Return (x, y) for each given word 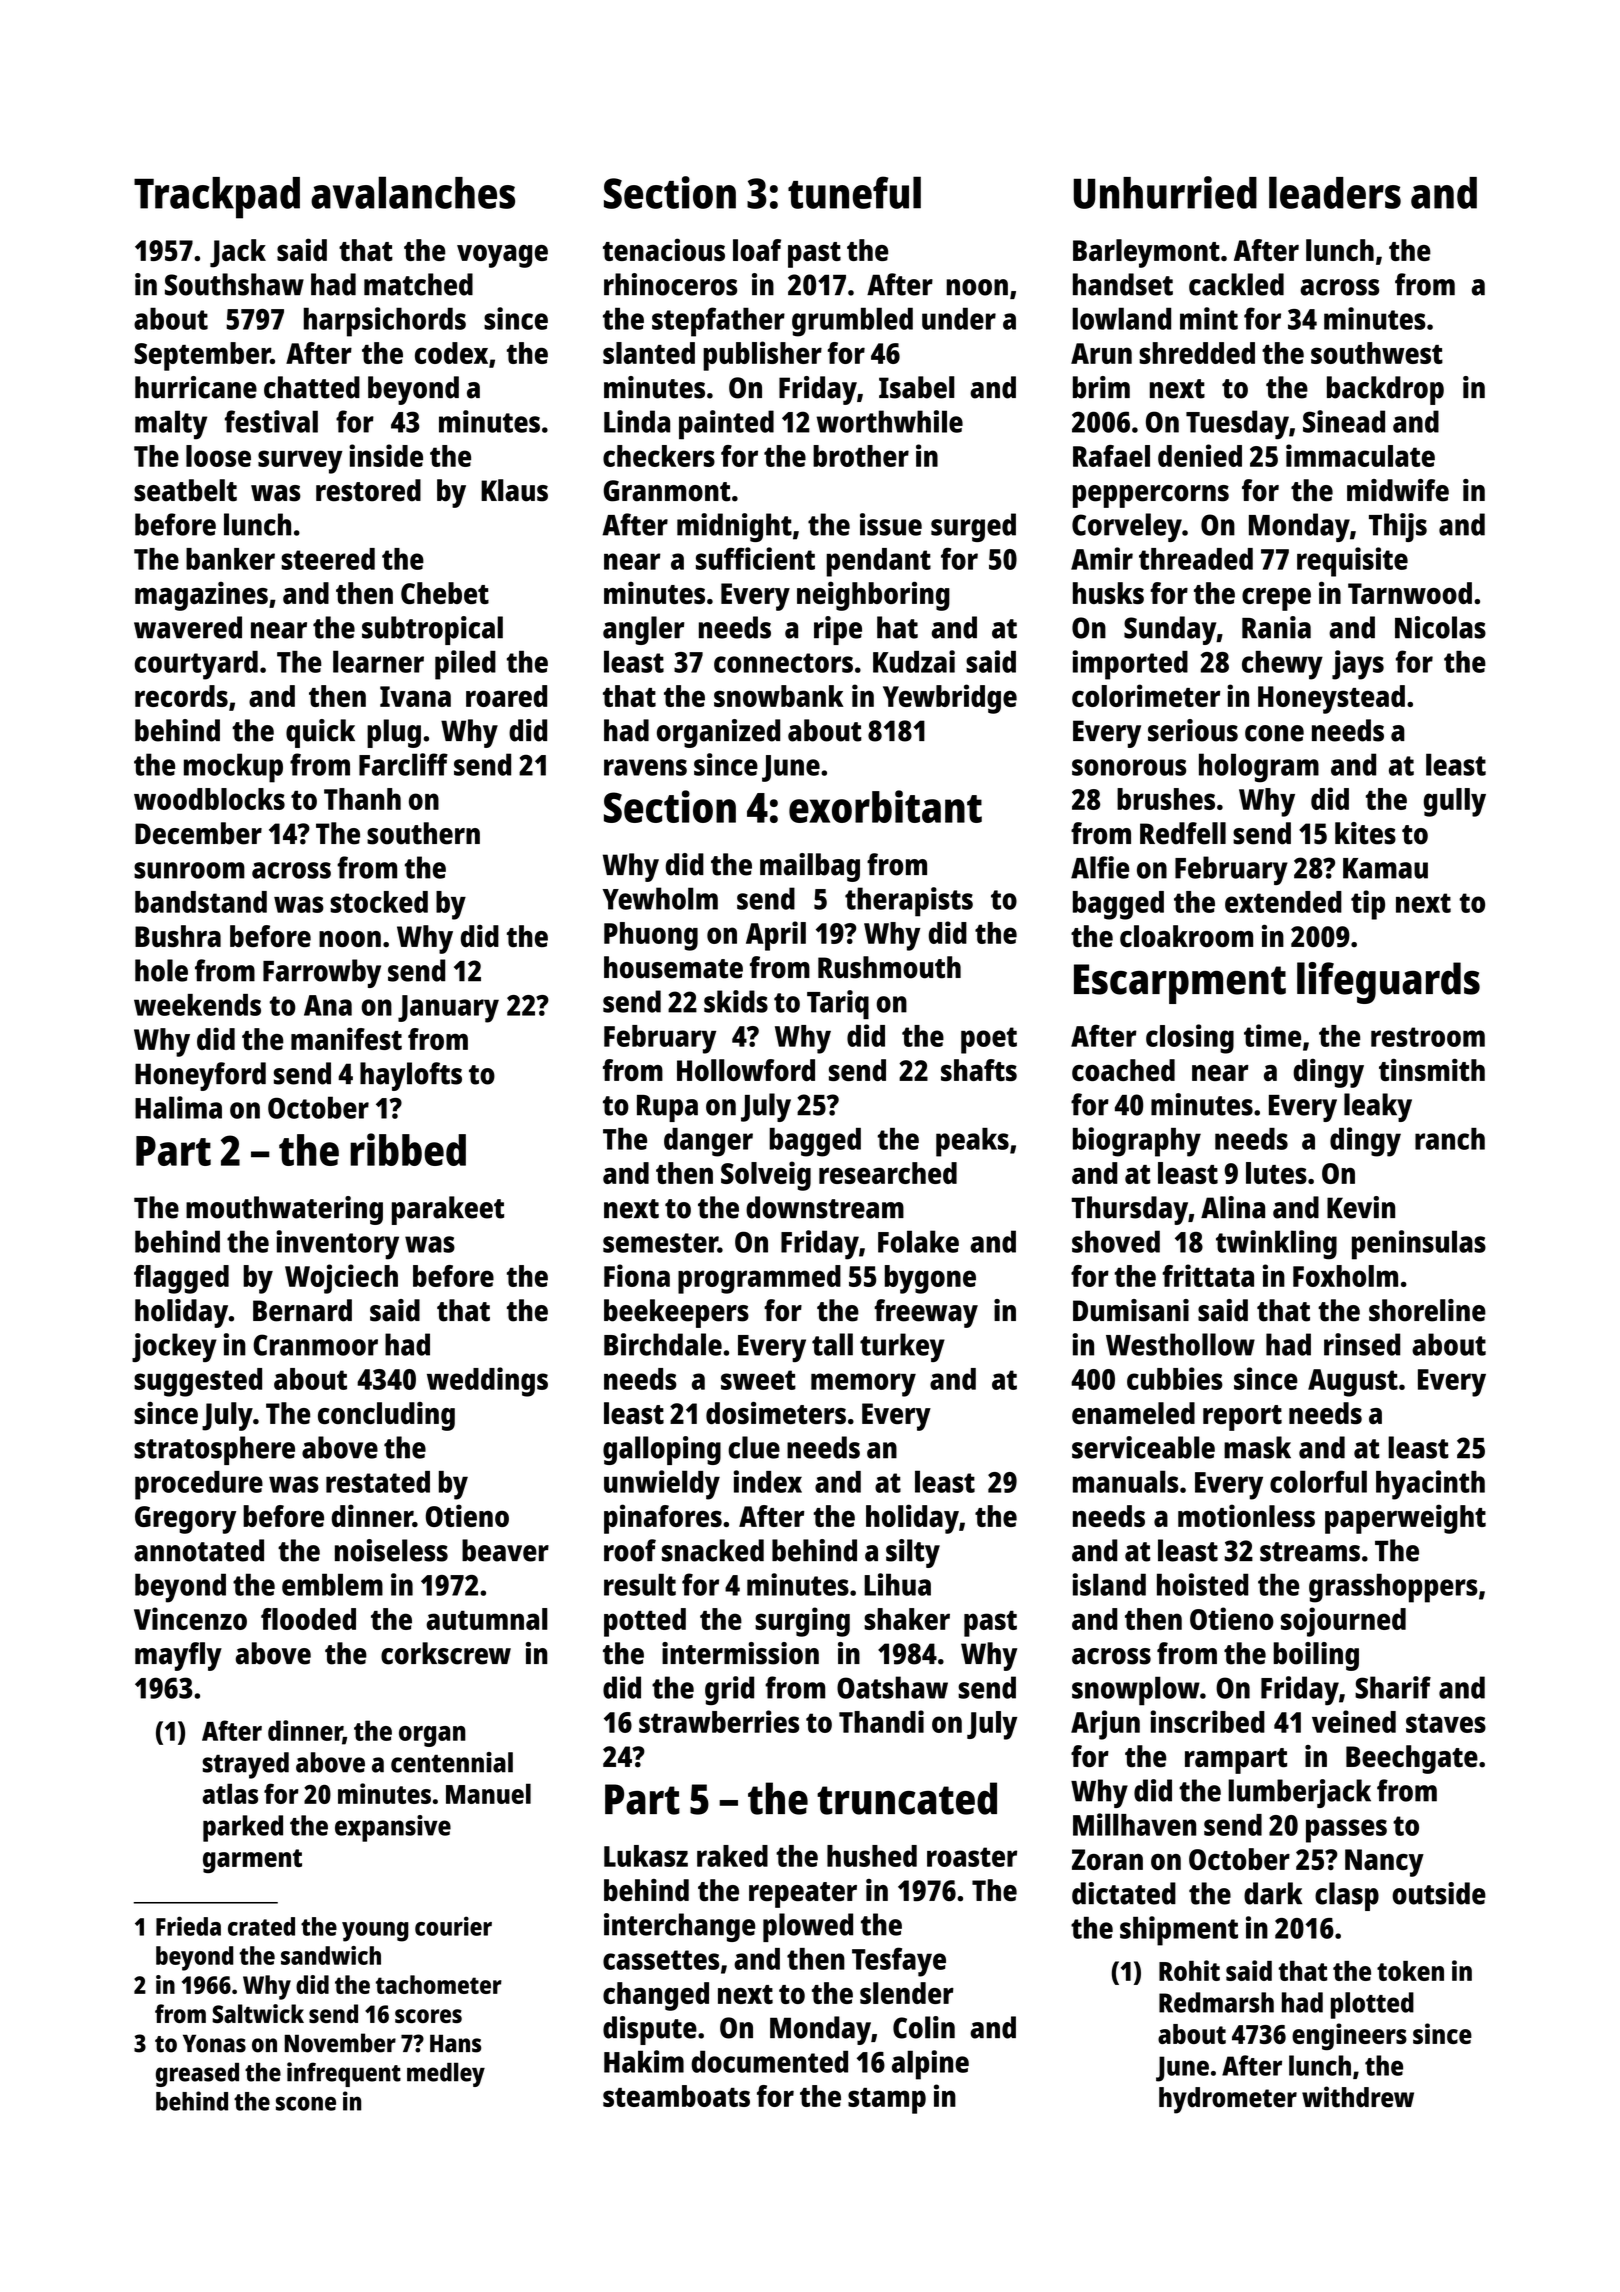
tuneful (854, 192)
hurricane (196, 387)
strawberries (719, 1721)
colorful (1318, 1481)
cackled (1236, 284)
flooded (308, 1619)
